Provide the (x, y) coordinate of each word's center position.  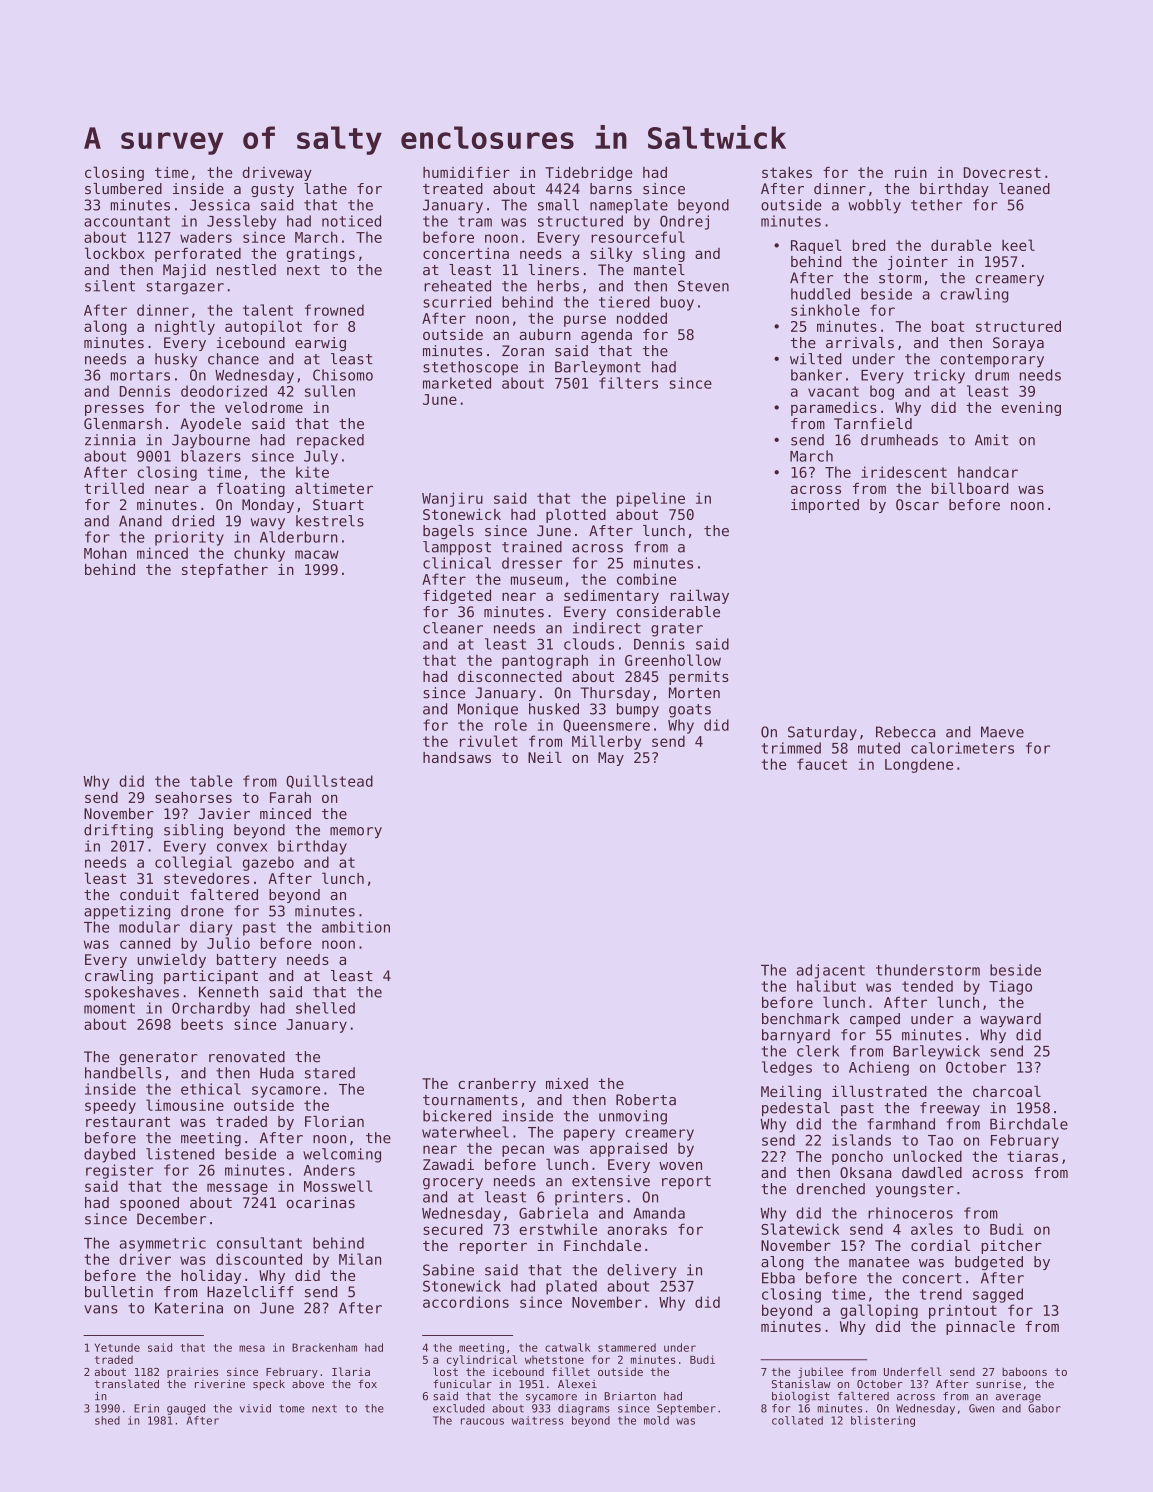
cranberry (497, 1085)
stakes (787, 172)
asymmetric (163, 1244)
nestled (246, 270)
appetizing (127, 912)
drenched (830, 1189)
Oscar (917, 505)
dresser (532, 563)
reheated (457, 286)
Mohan (105, 553)
